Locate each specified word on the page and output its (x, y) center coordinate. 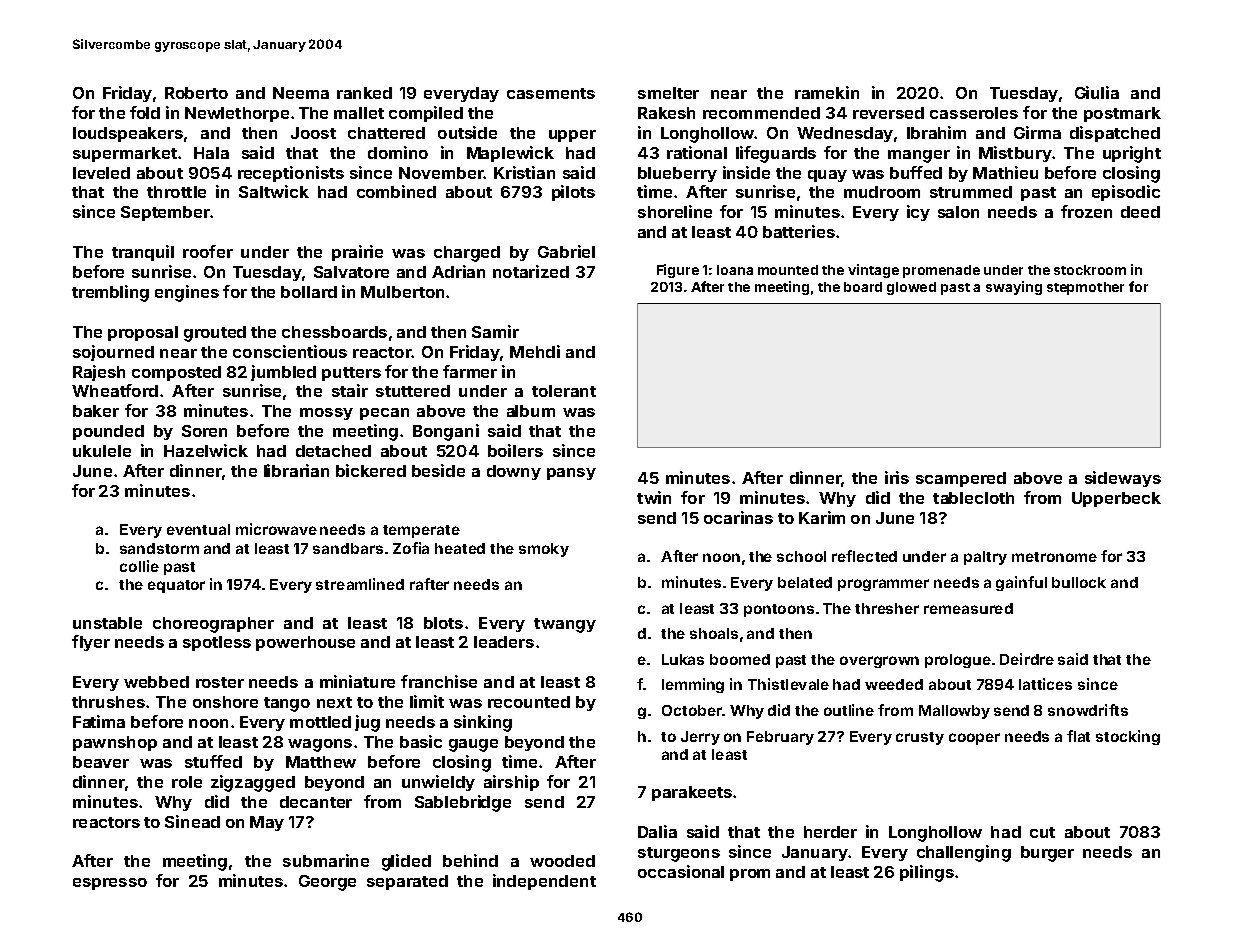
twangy (565, 625)
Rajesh (99, 373)
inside (746, 172)
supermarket (125, 154)
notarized (531, 271)
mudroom (882, 192)
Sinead (192, 821)
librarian (296, 470)
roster (220, 682)
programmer (883, 585)
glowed (911, 288)
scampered (961, 479)
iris (897, 477)
